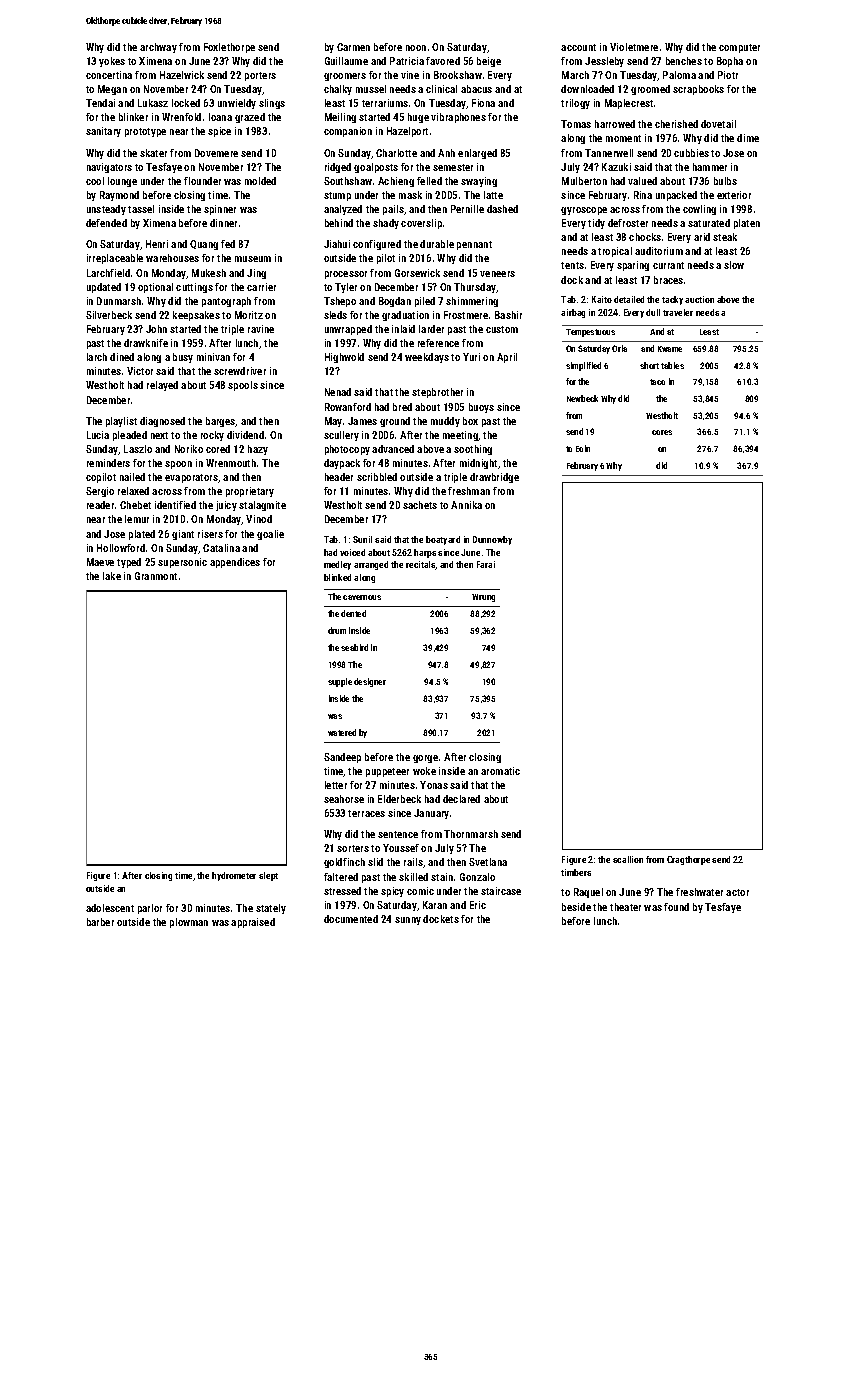  Describe the element at coordinates (699, 892) in the screenshot. I see `freshwater` at that location.
